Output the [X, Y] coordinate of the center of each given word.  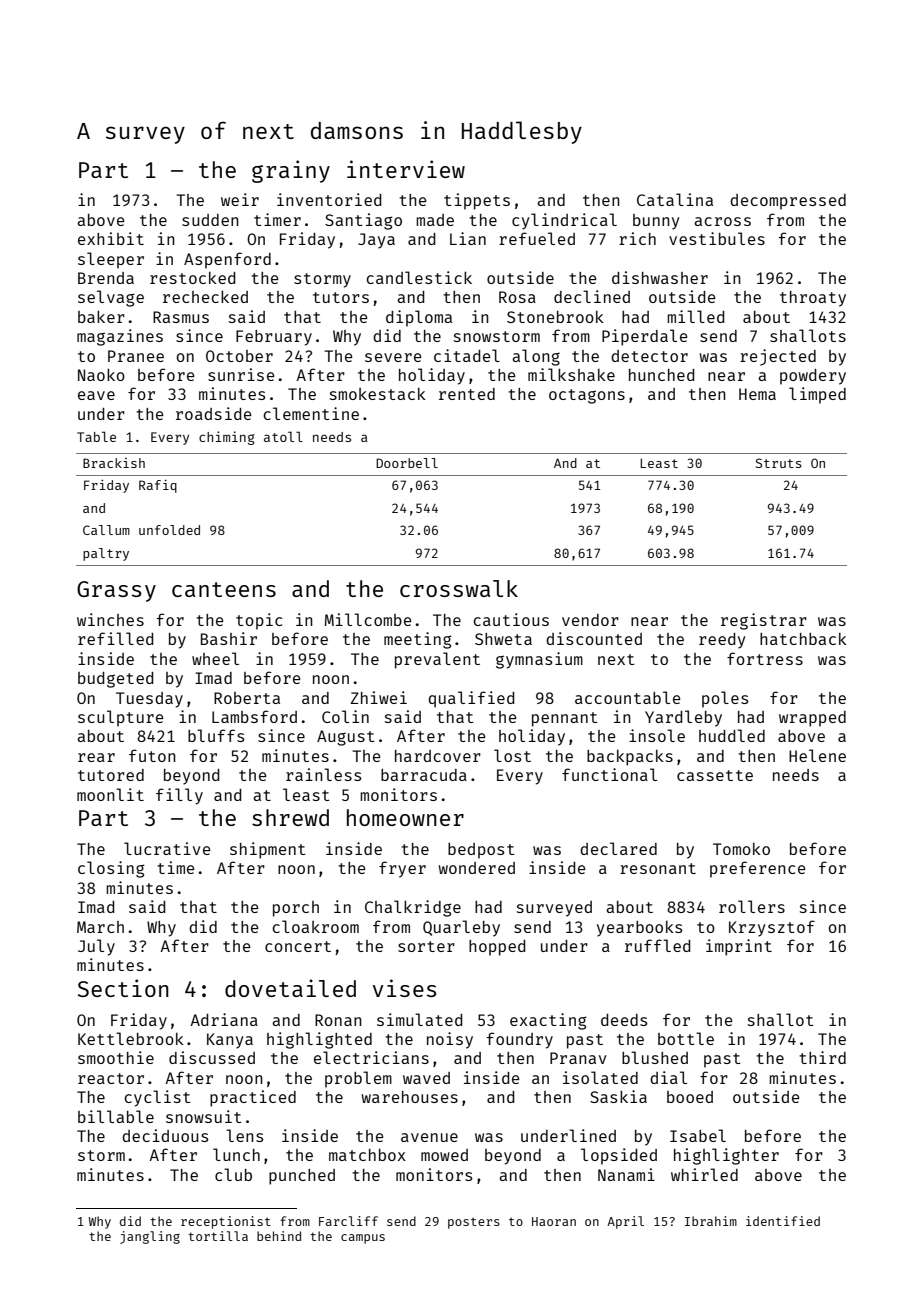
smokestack [378, 394]
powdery [813, 377]
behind [279, 1236]
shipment [268, 850]
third [822, 1057]
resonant [658, 868]
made [435, 220]
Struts [779, 463]
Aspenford [227, 260]
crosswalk [459, 588]
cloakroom [315, 926]
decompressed [788, 202]
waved [426, 1078]
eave [96, 395]
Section [123, 988]
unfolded [169, 530]
